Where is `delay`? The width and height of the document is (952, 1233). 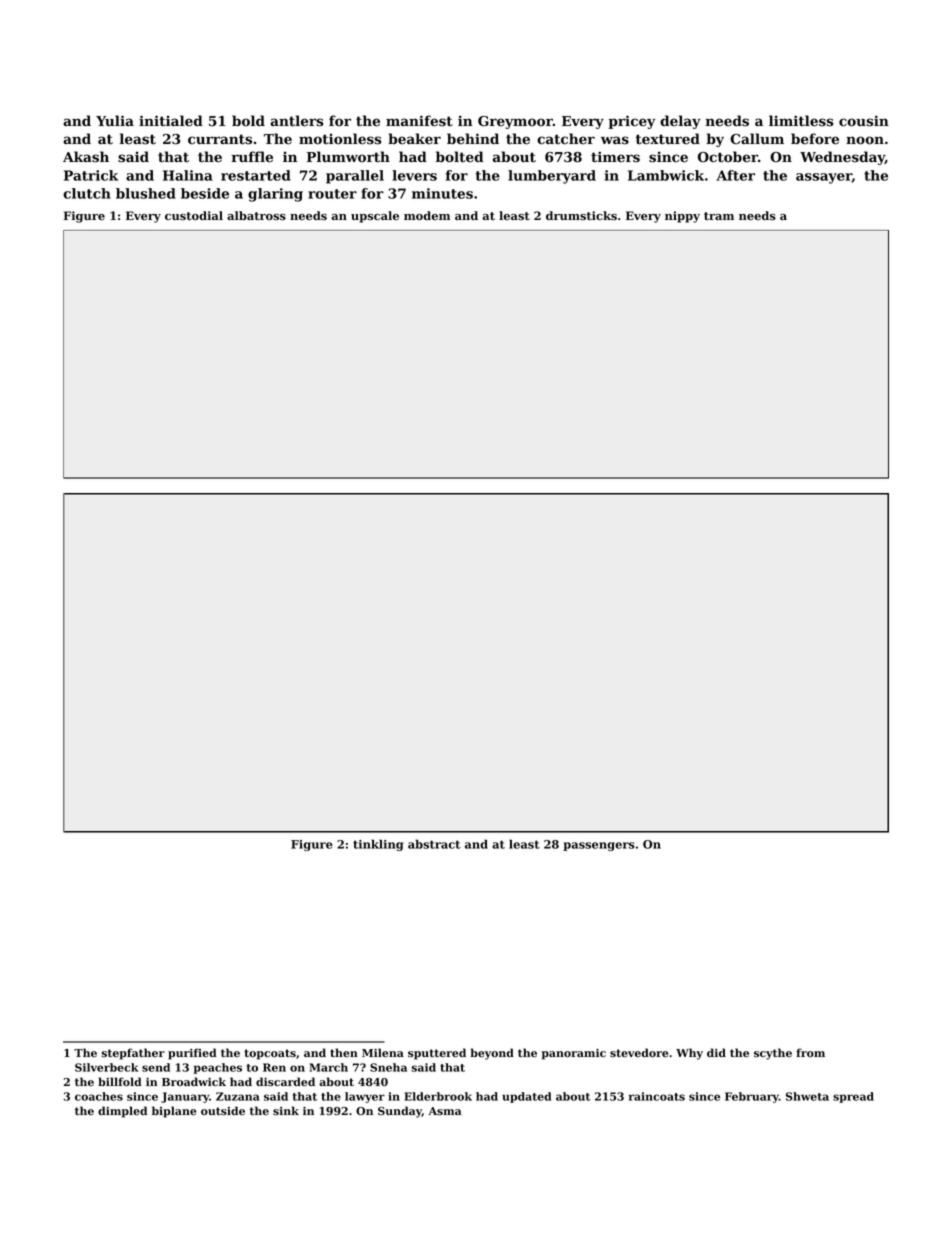 delay is located at coordinates (680, 122).
